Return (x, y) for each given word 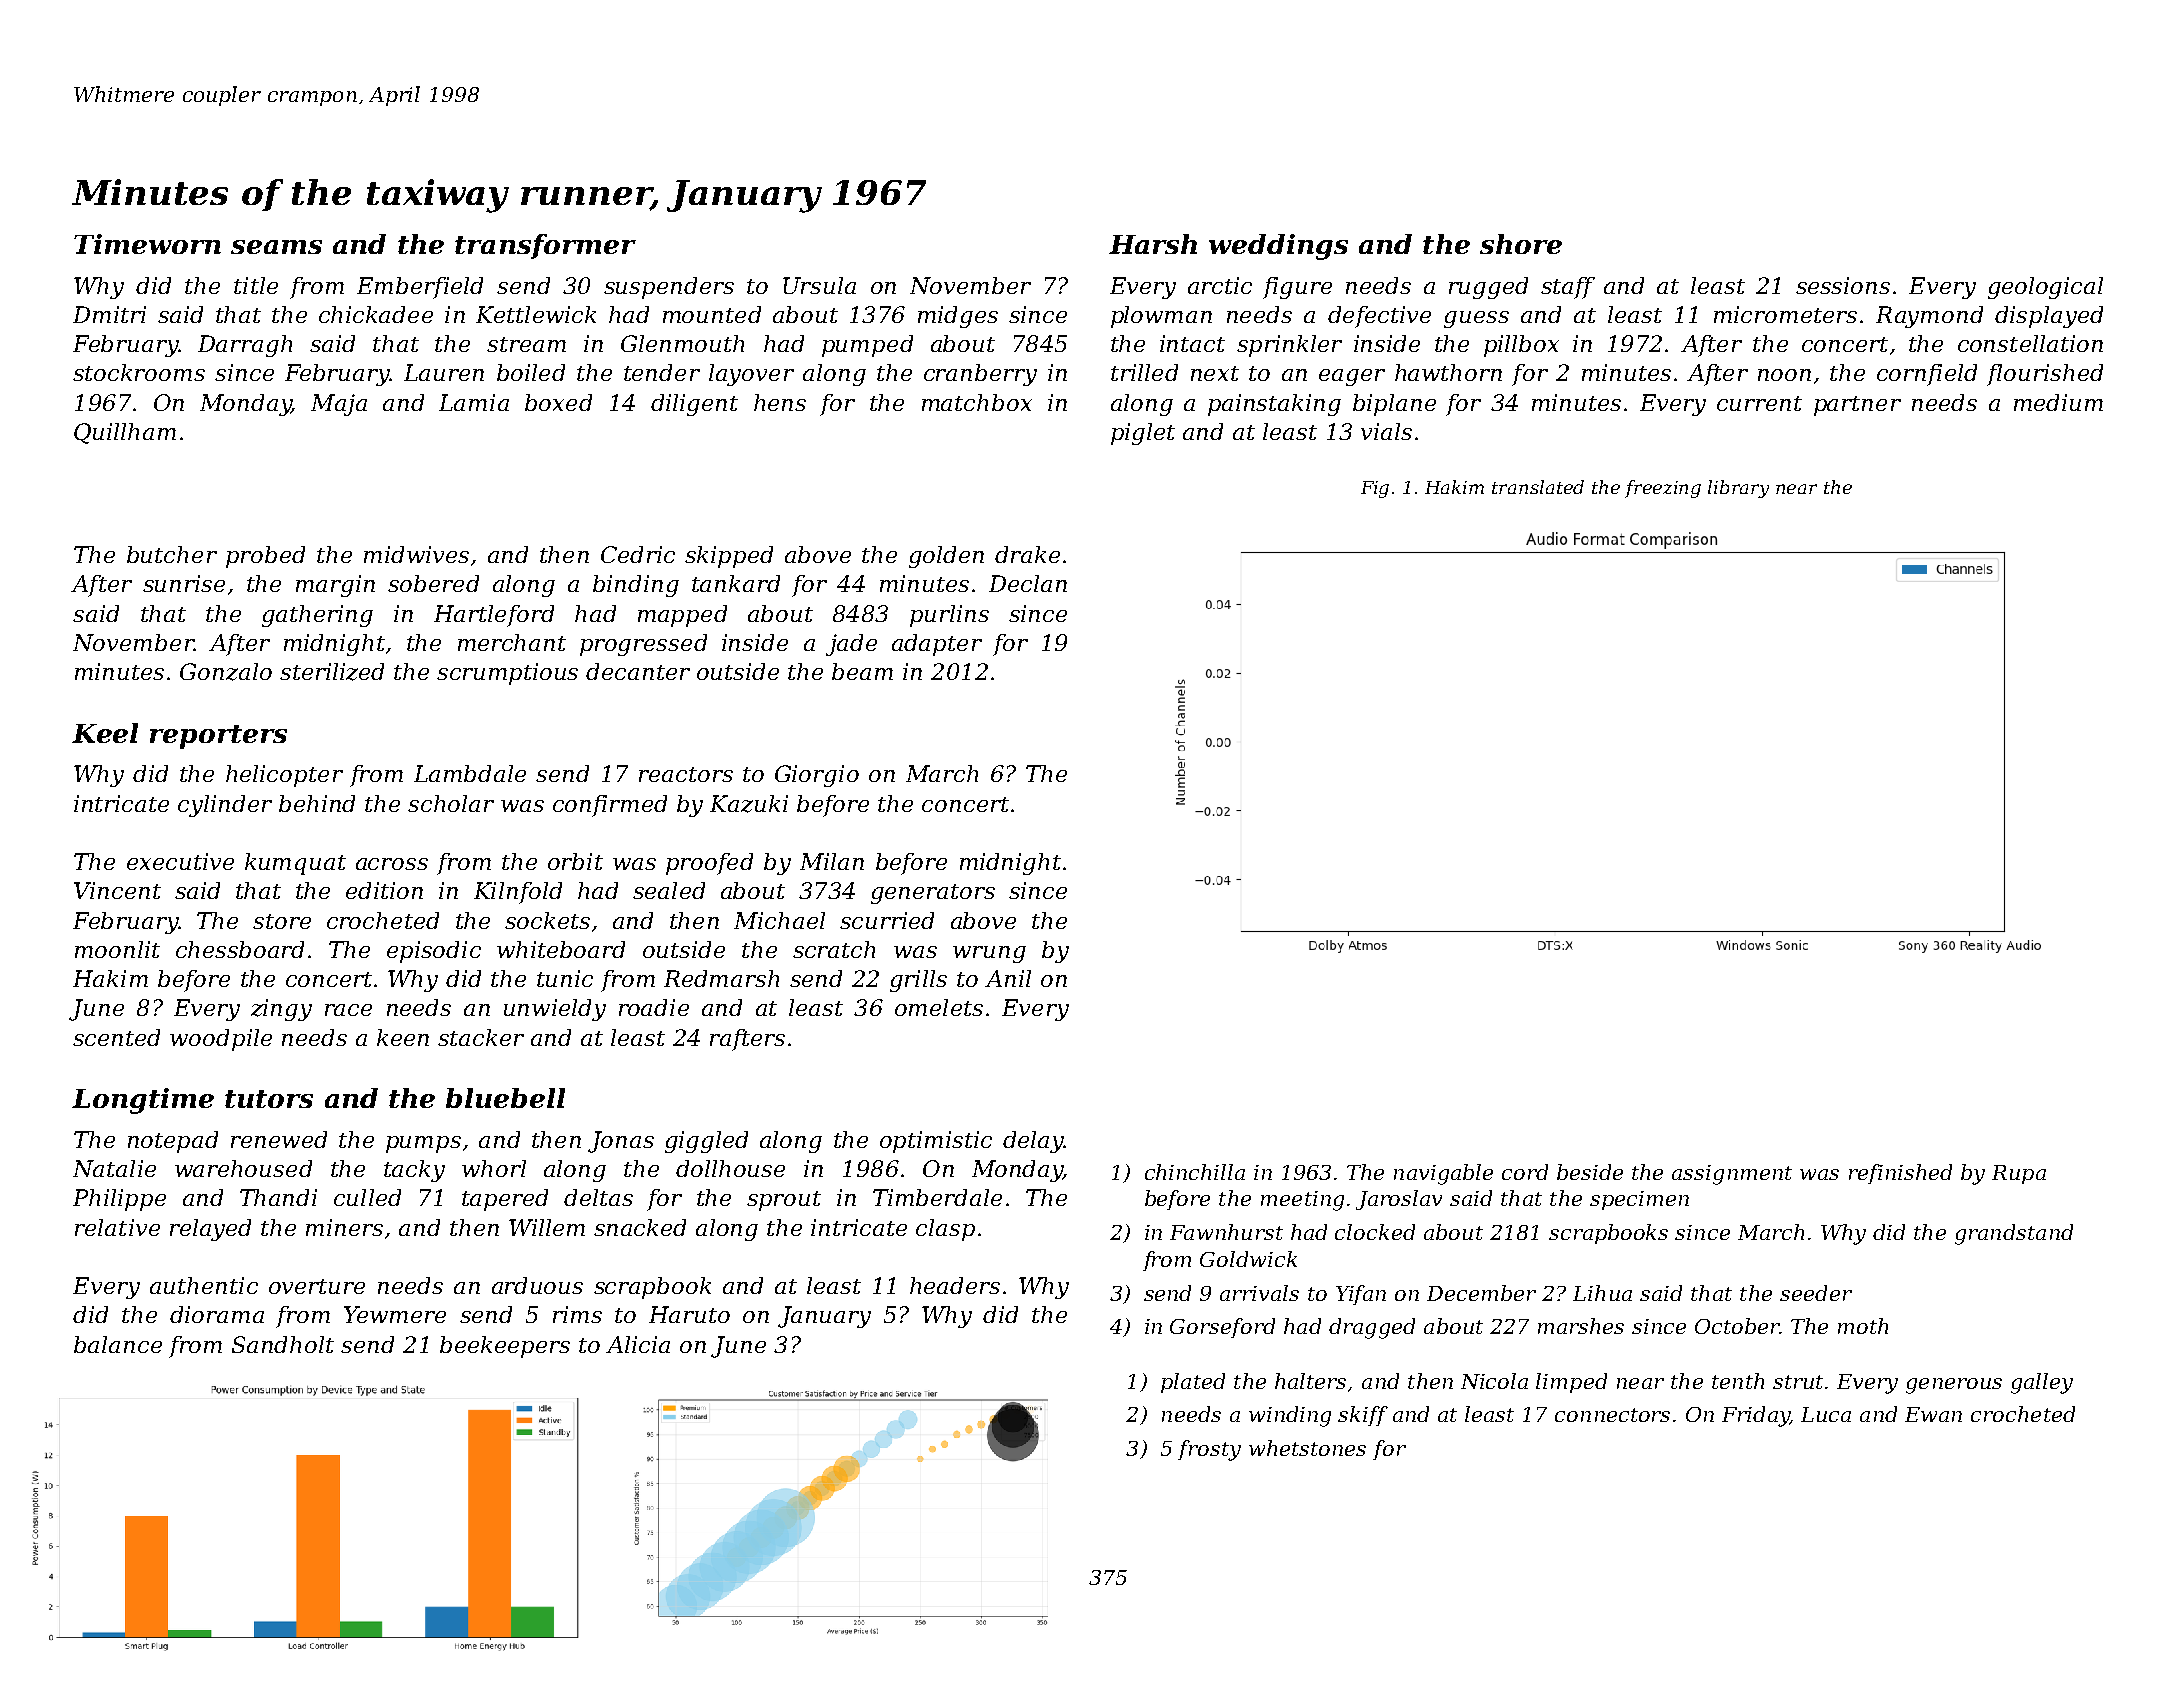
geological (2045, 288)
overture (317, 1286)
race (348, 1010)
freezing (1663, 489)
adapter (937, 645)
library (1738, 489)
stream (526, 344)
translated (1538, 487)
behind (317, 803)
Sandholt (283, 1344)
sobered (433, 583)
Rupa (2019, 1174)
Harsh (1153, 244)
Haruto (689, 1314)
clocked (1375, 1232)
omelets (939, 1007)
